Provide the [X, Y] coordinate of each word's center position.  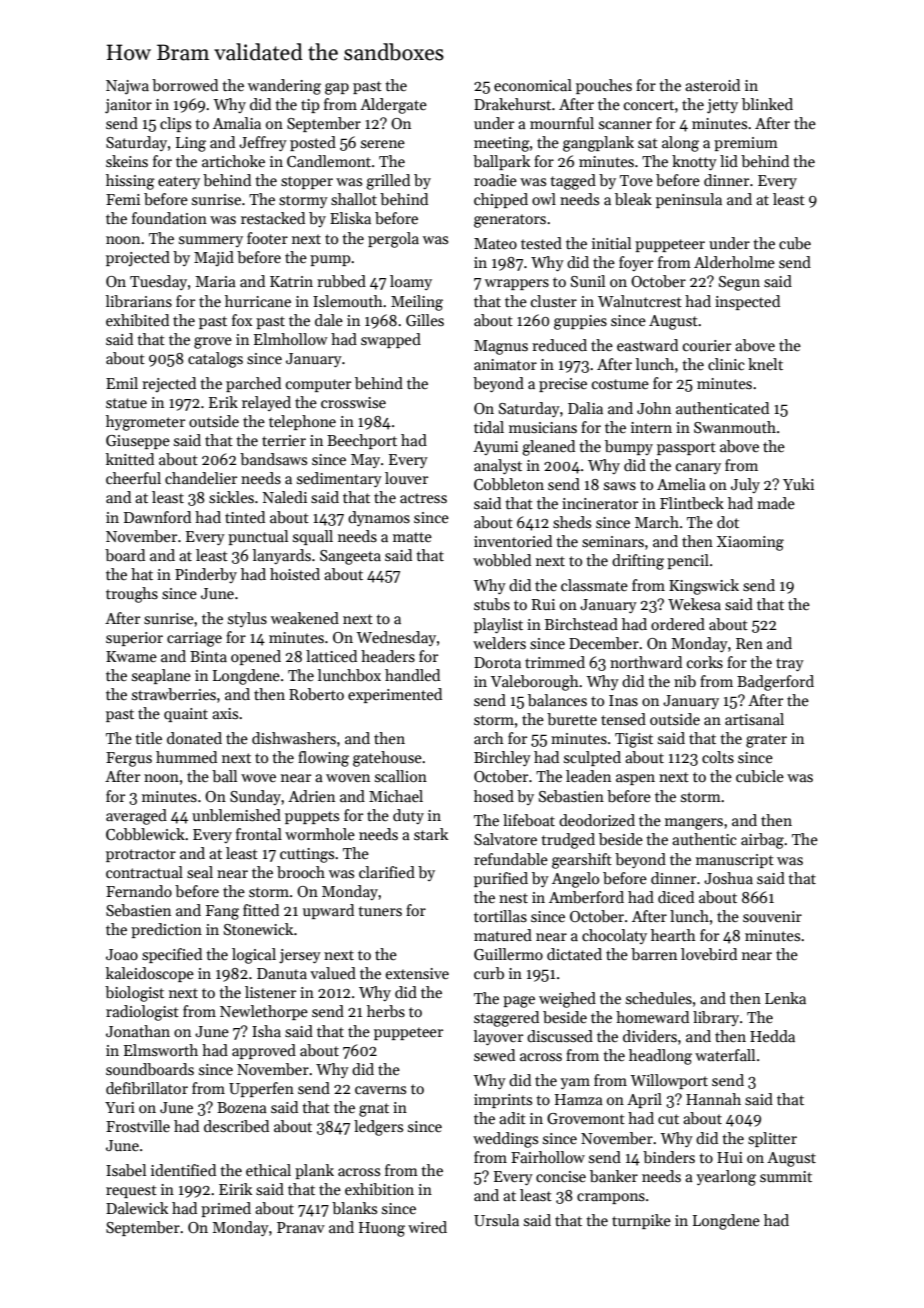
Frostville [138, 1126]
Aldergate [393, 106]
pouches [604, 86]
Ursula [496, 1220]
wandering [284, 87]
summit [786, 1176]
